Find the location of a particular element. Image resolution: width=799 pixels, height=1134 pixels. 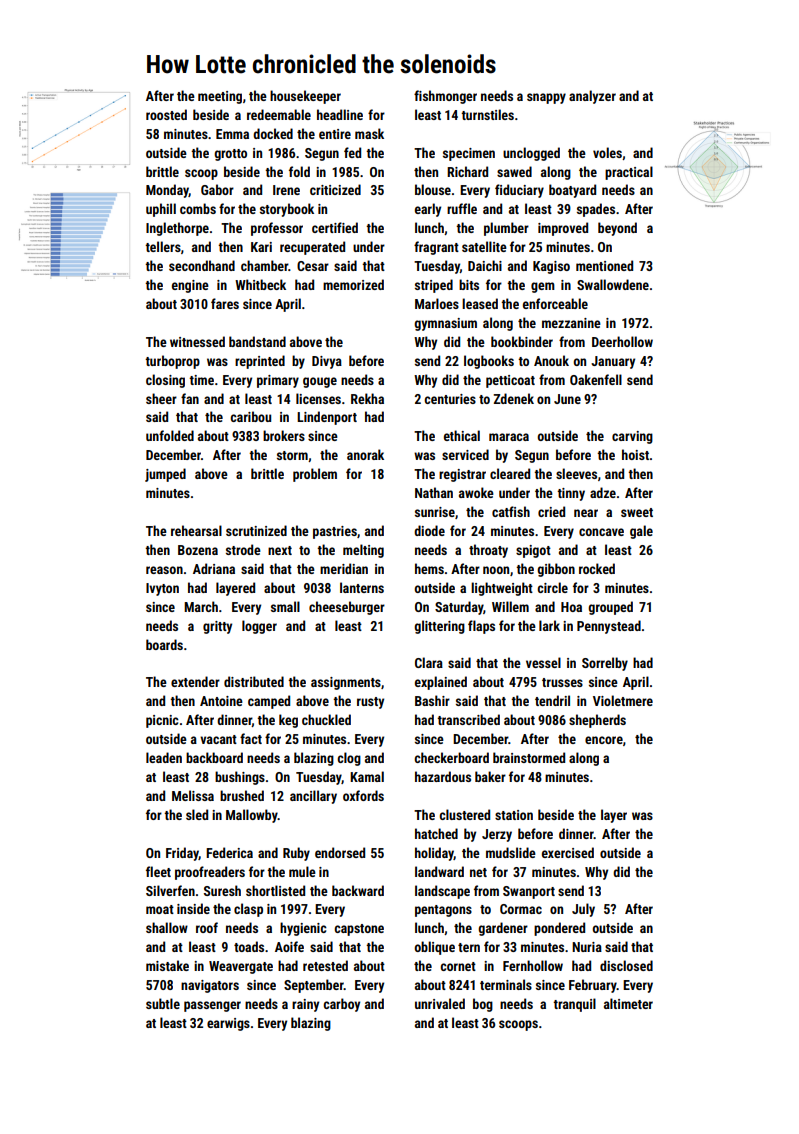

Divya is located at coordinates (327, 362).
